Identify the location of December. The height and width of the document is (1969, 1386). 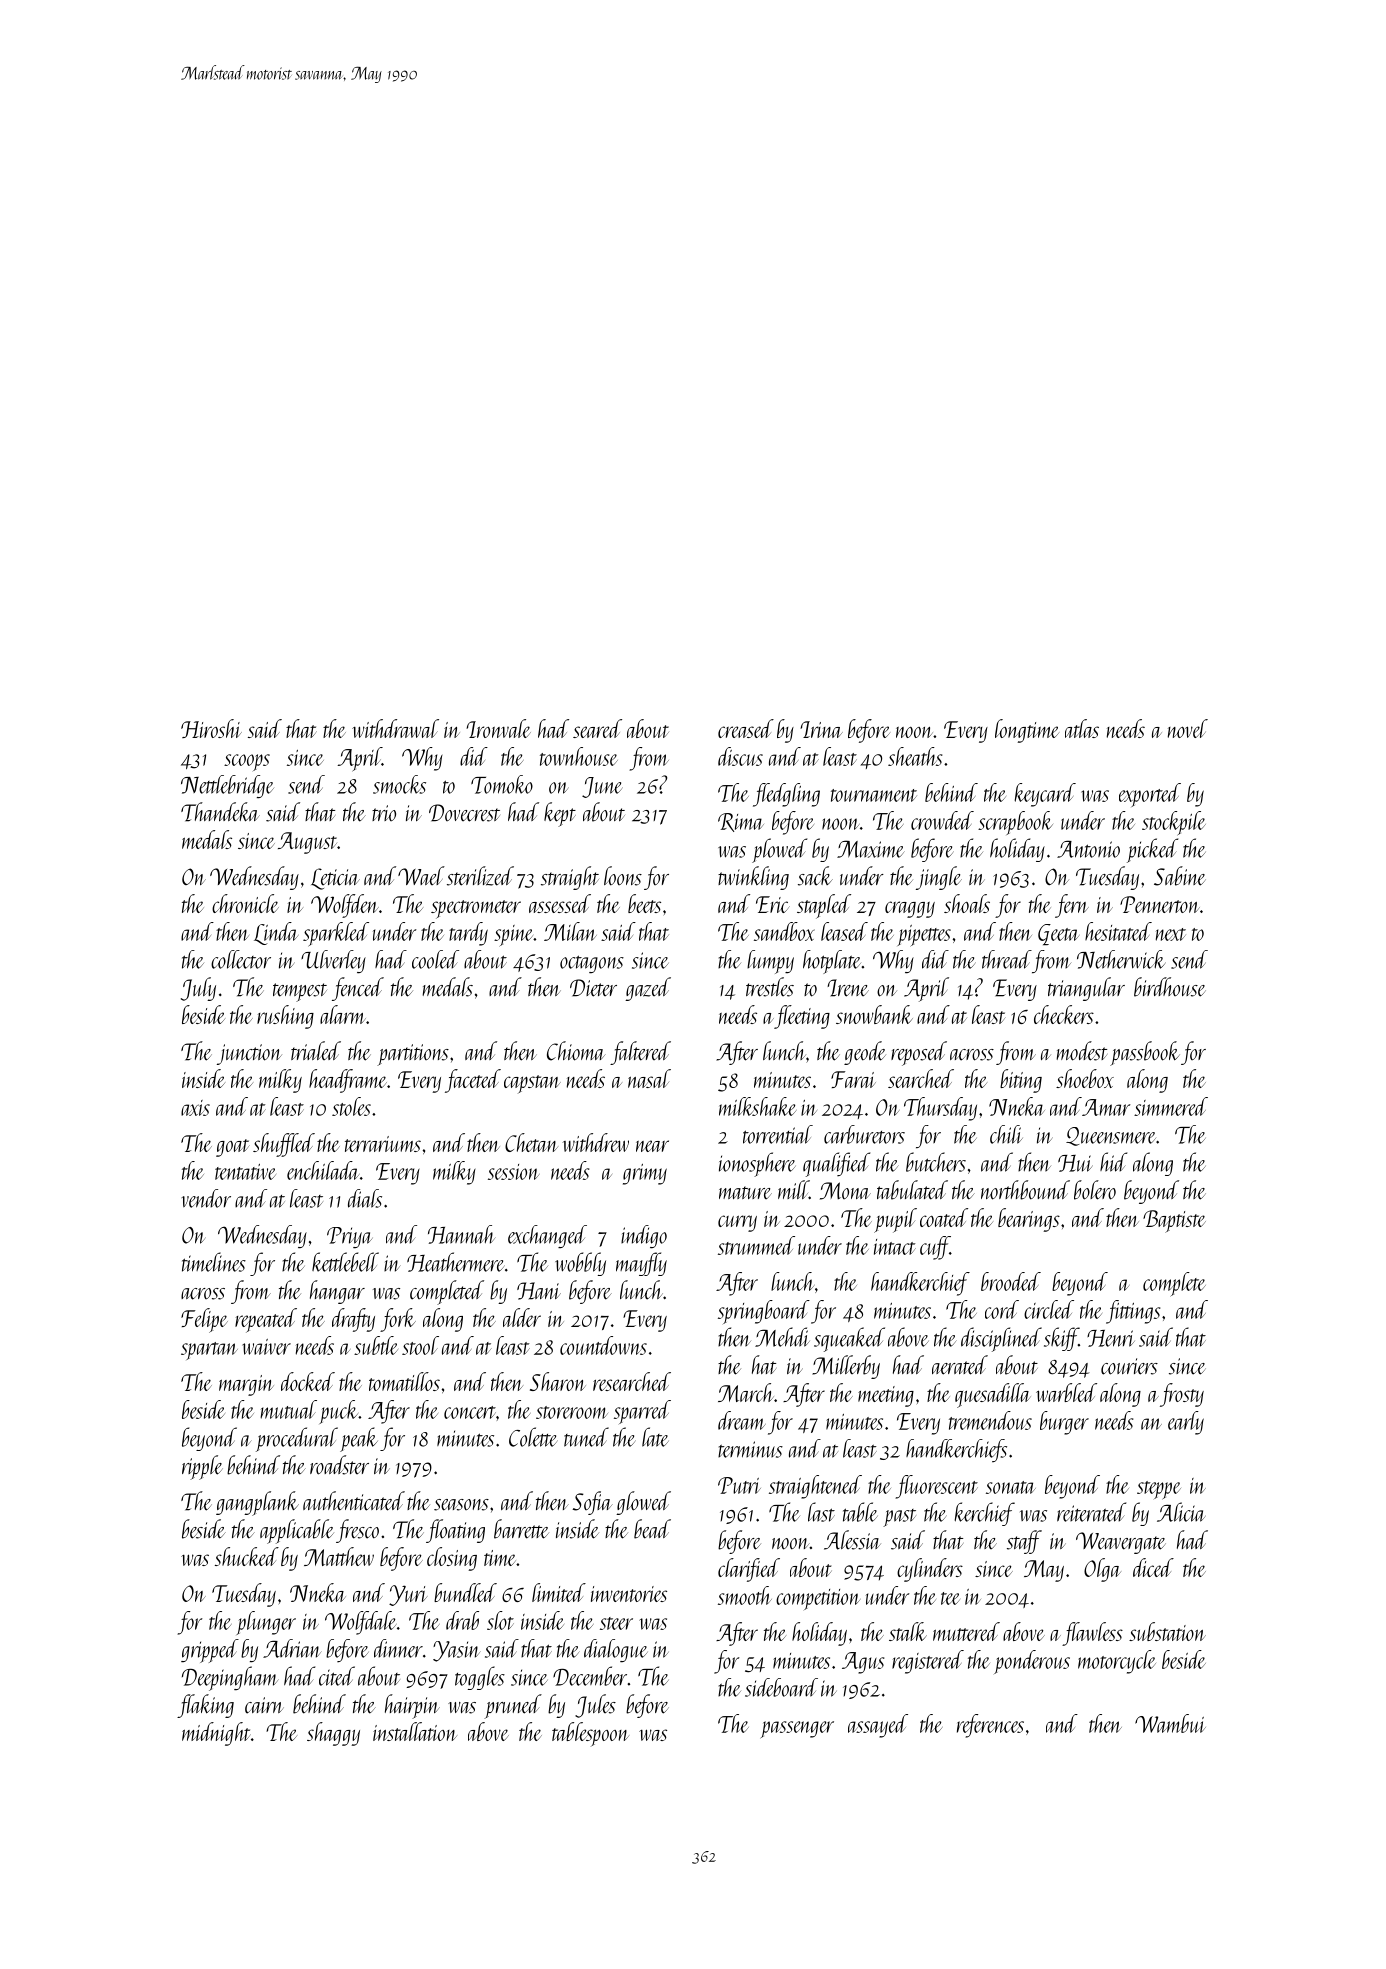
(590, 1676).
